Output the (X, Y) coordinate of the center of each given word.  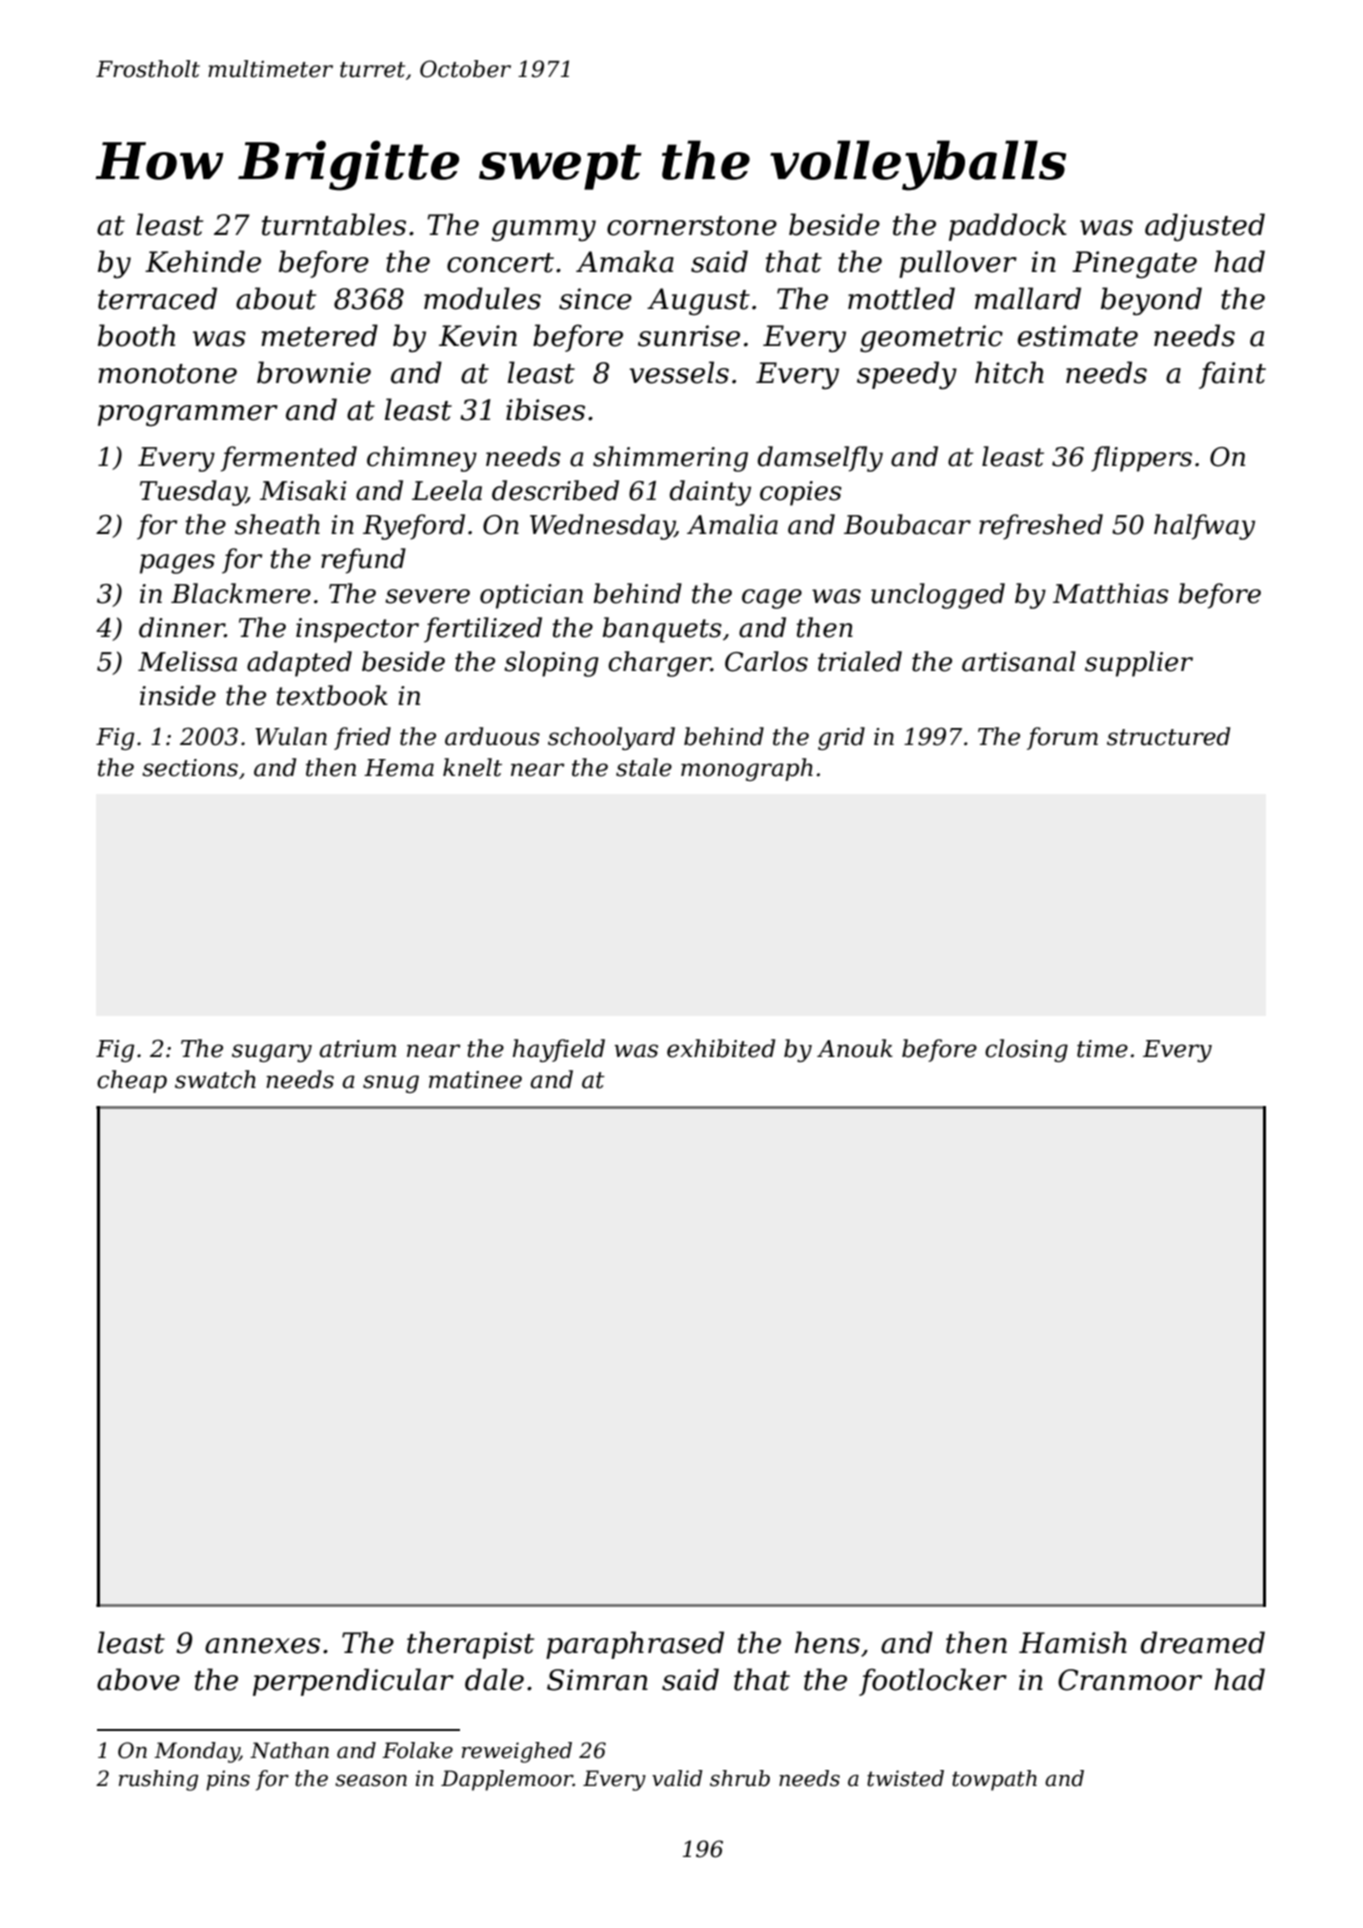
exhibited (721, 1048)
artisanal (1019, 661)
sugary (272, 1053)
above (138, 1679)
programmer (188, 415)
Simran (597, 1680)
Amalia (732, 524)
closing (1026, 1050)
